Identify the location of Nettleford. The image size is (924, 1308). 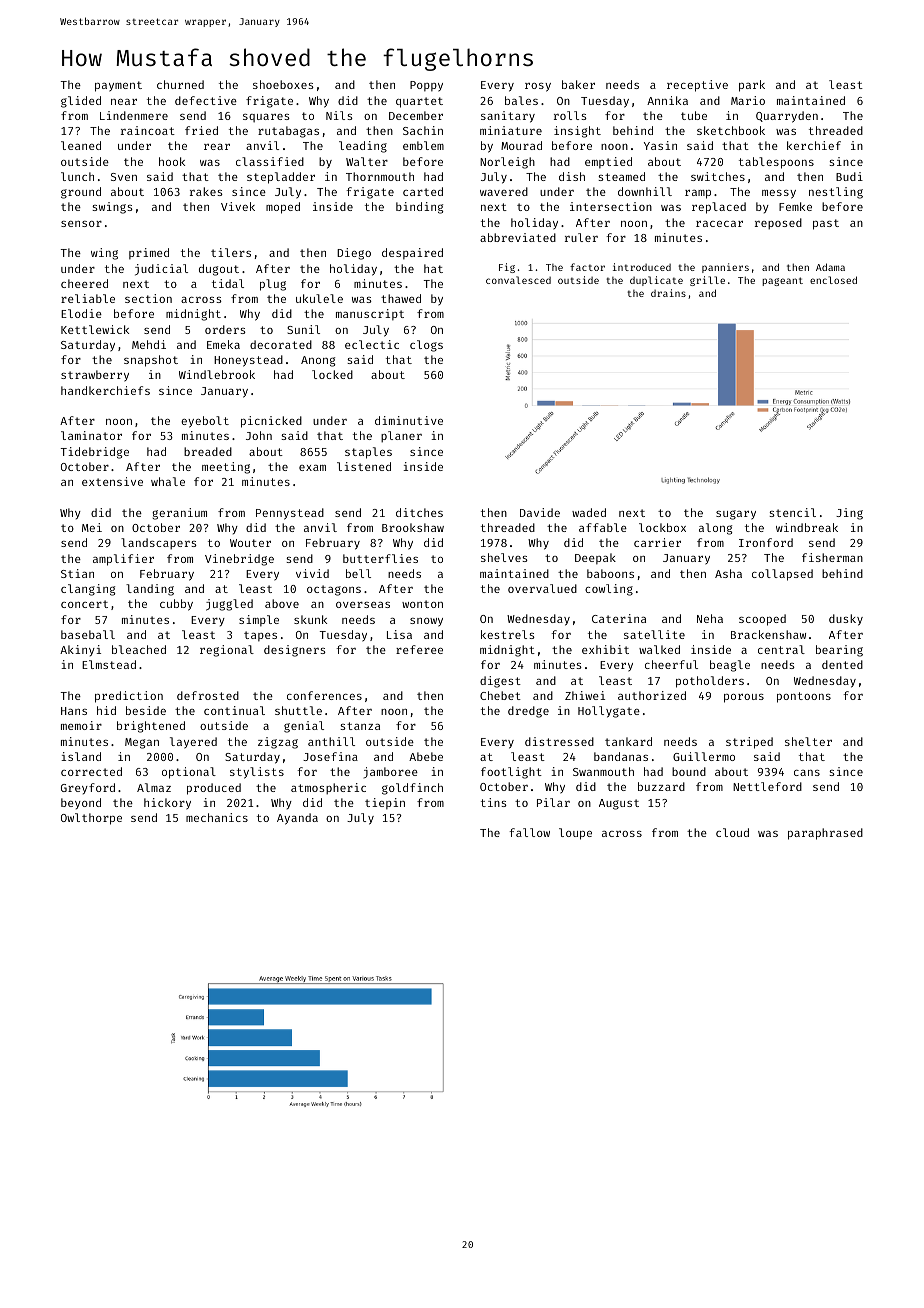
(767, 786).
